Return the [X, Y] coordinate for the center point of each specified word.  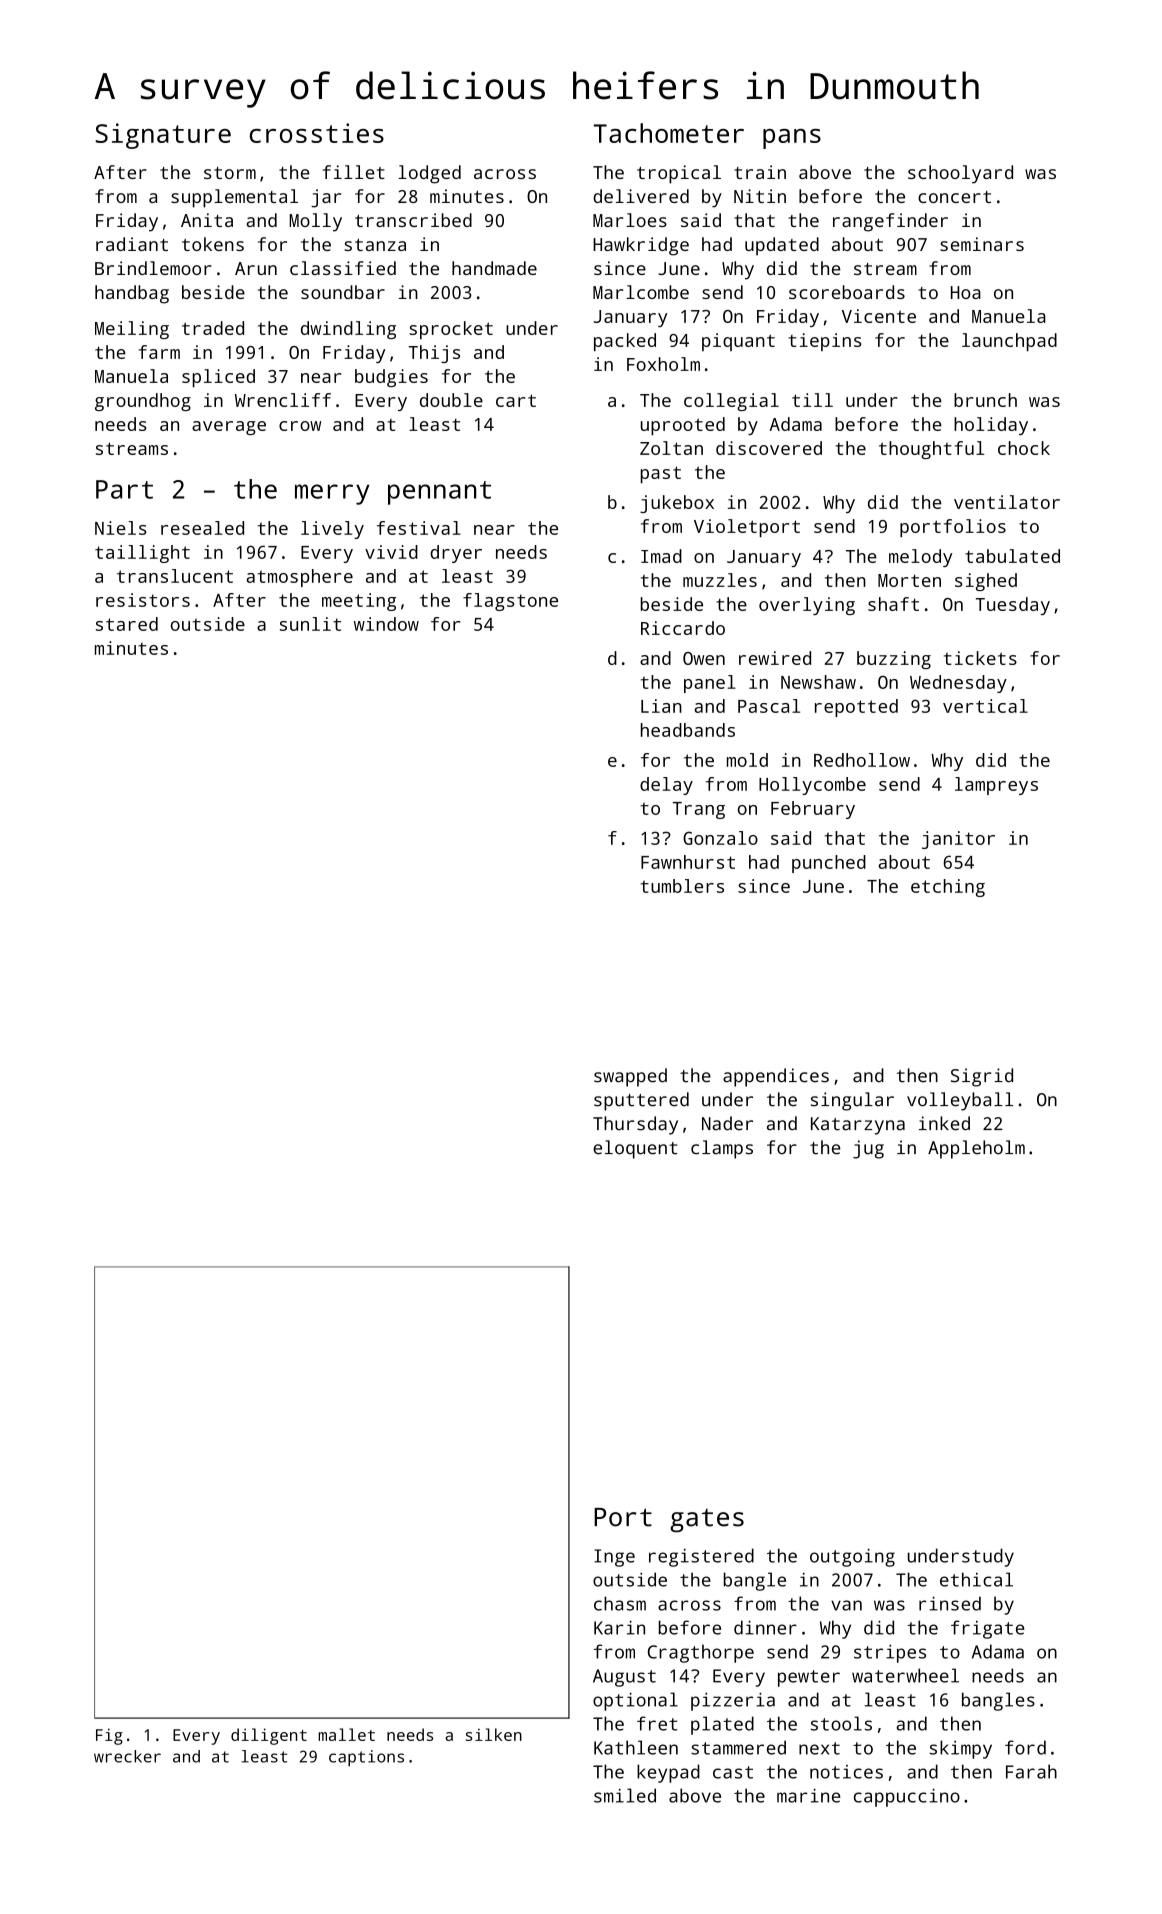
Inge [614, 1558]
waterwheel [905, 1675]
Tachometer [669, 133]
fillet [354, 172]
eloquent [635, 1149]
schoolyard [960, 174]
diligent [269, 1736]
